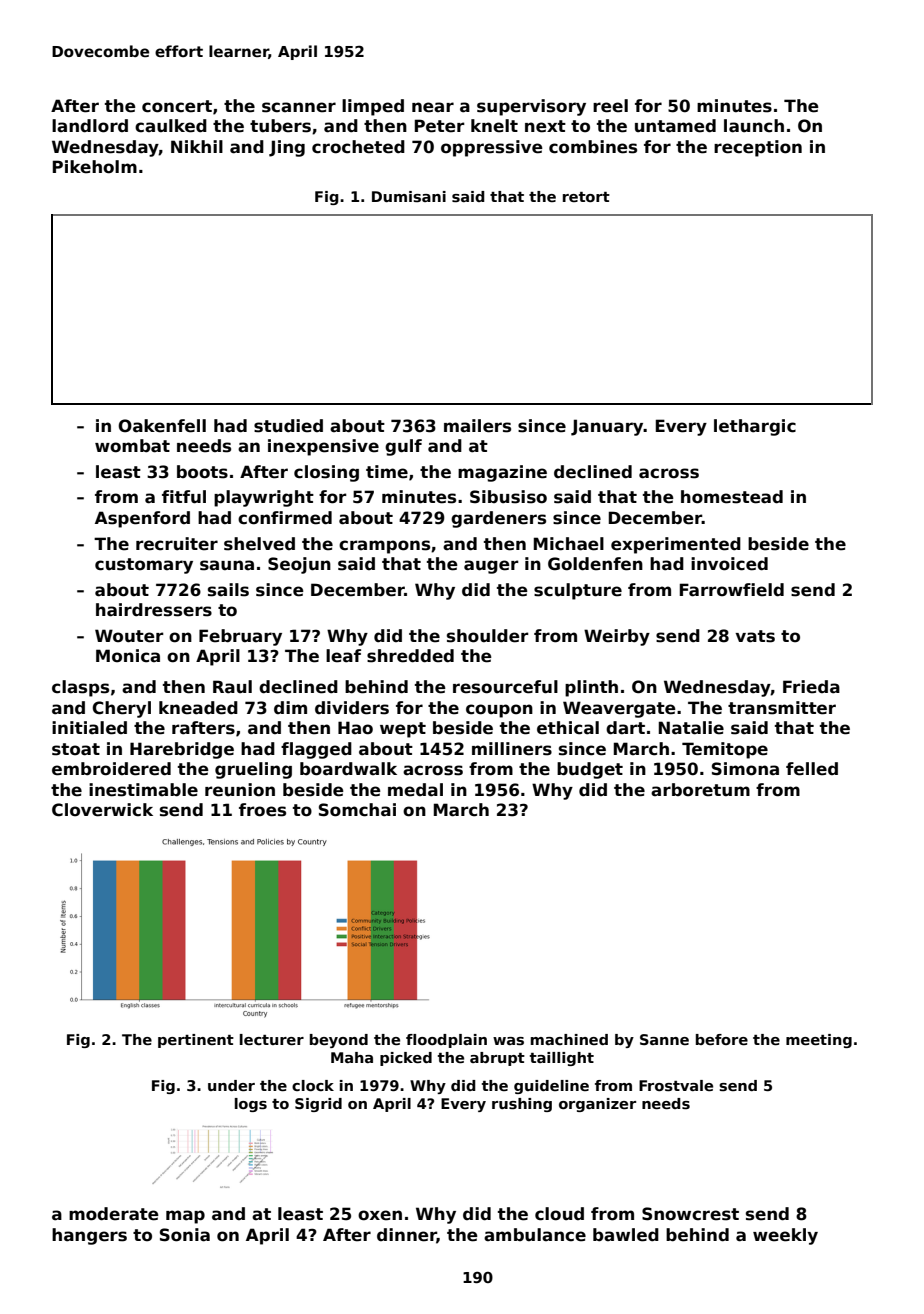  Describe the element at coordinates (380, 1215) in the screenshot. I see `oxen` at that location.
